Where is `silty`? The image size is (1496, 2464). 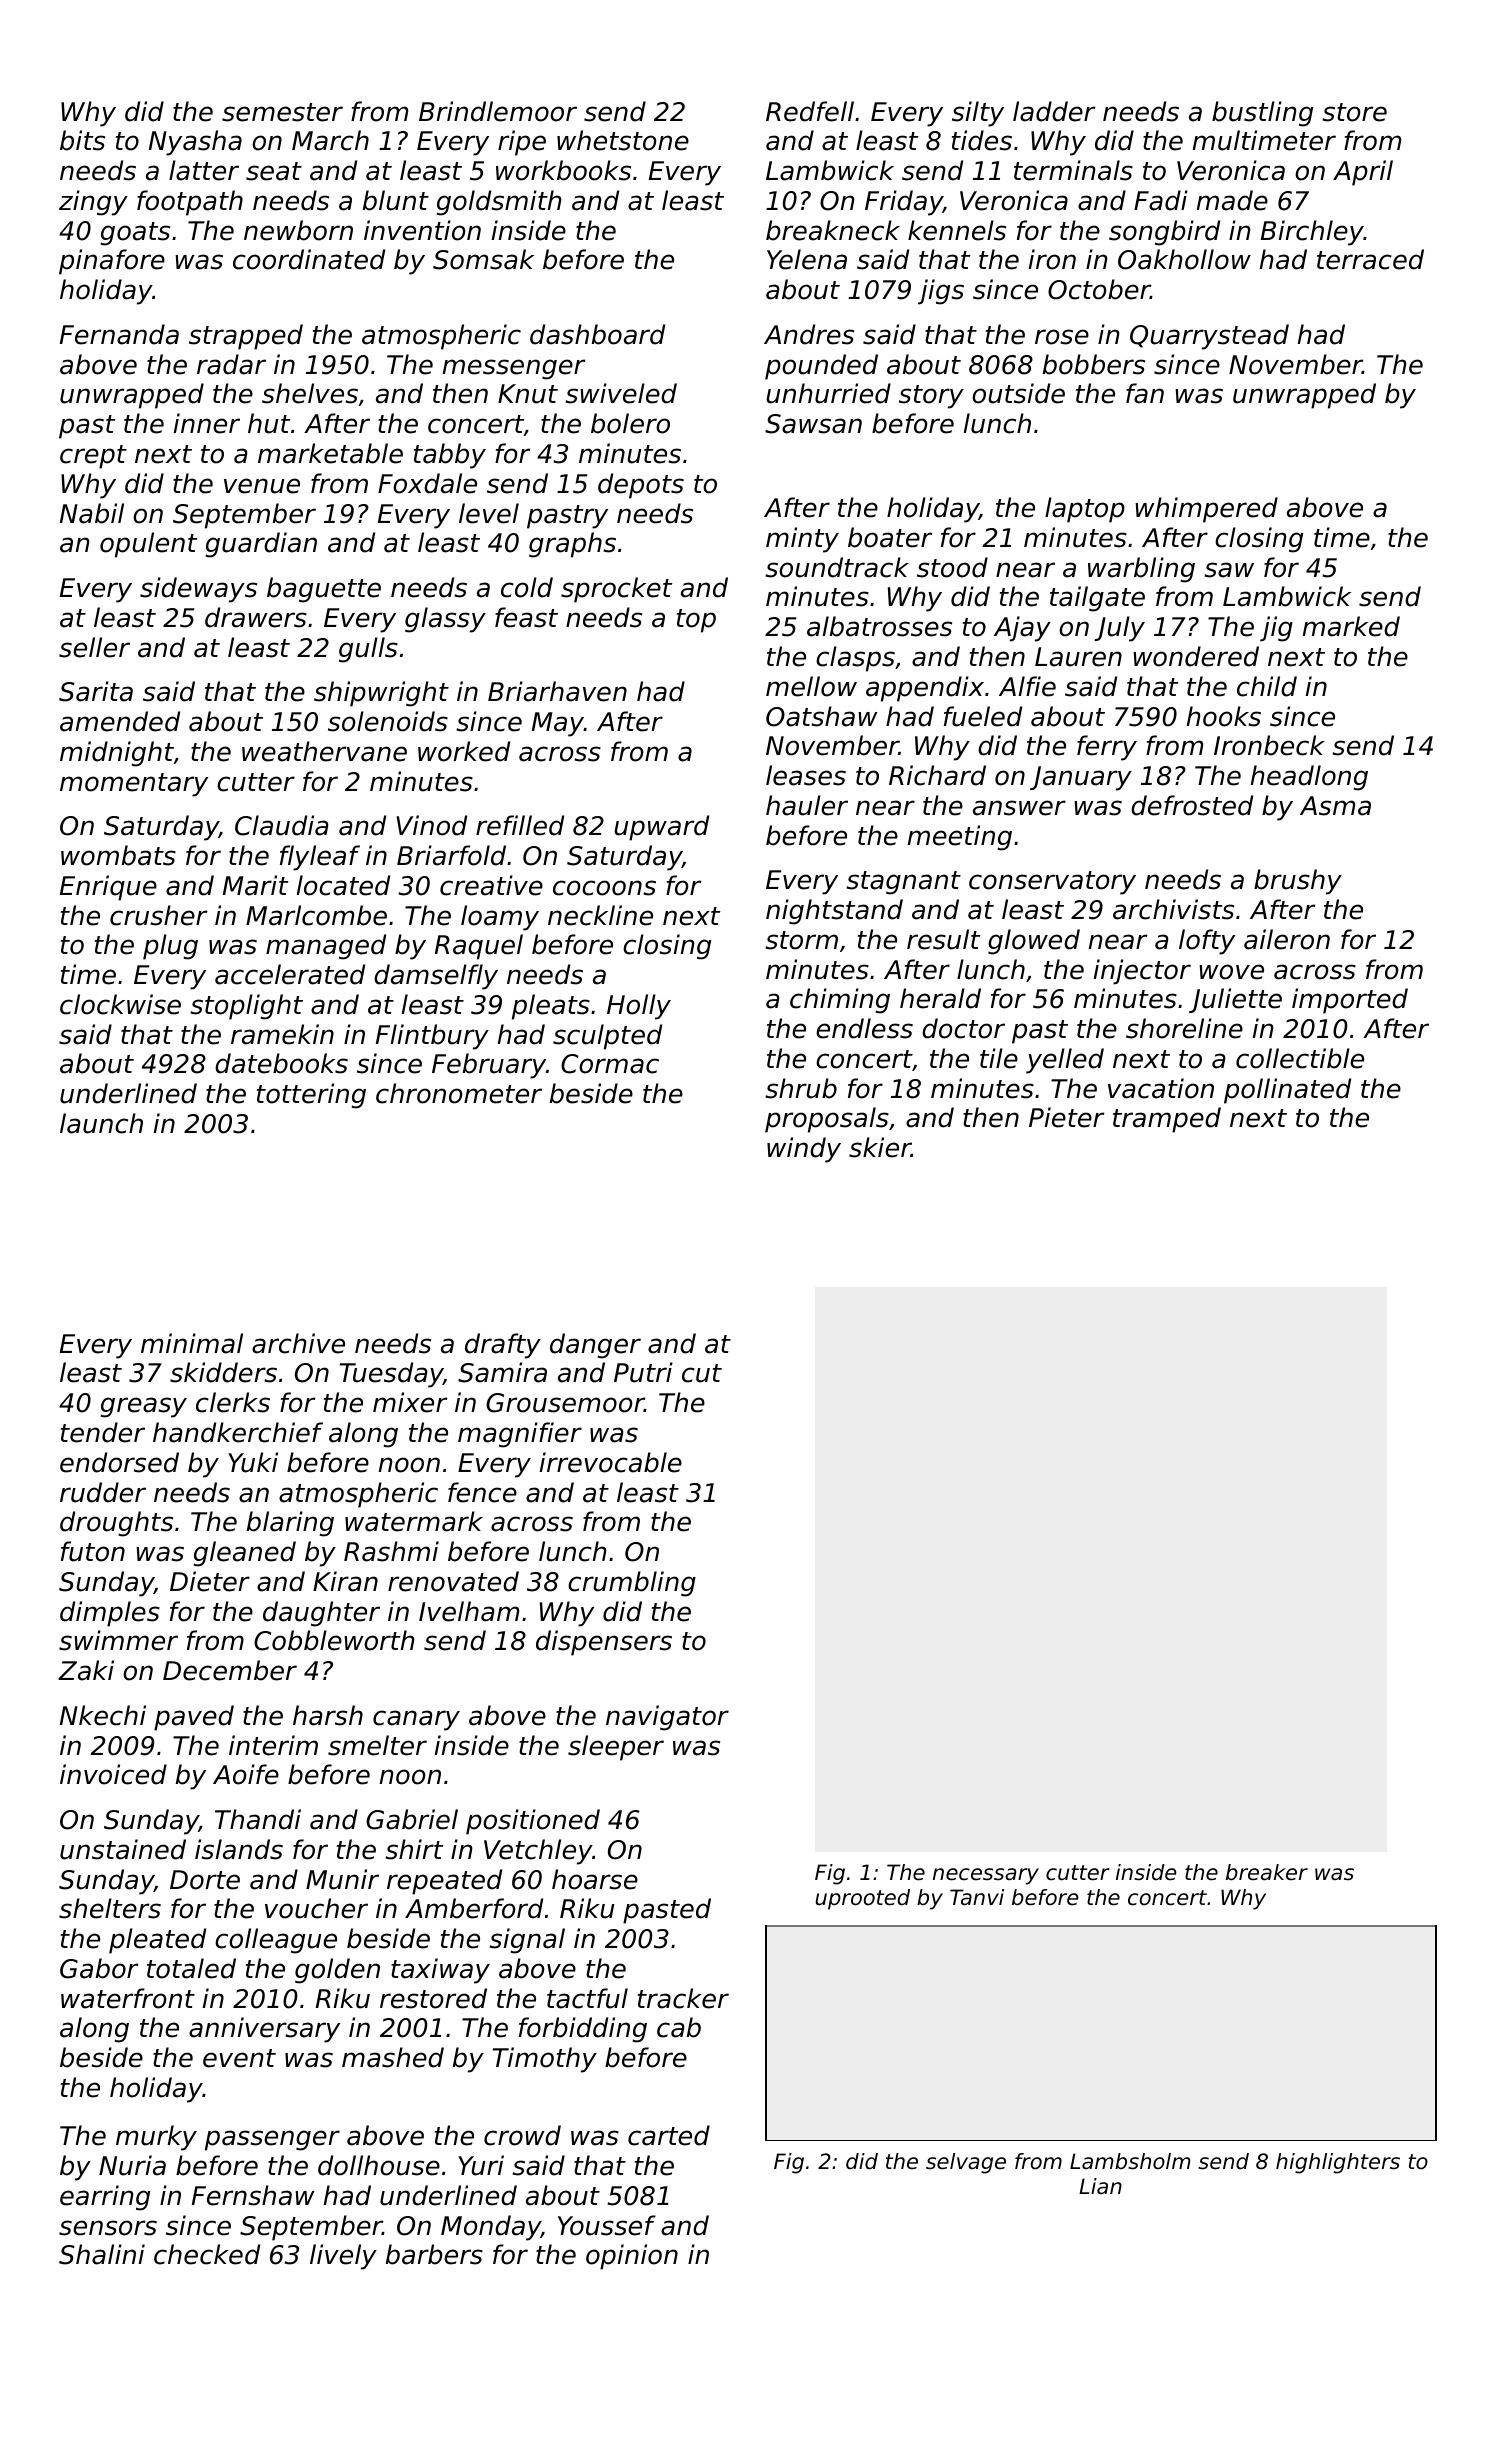
silty is located at coordinates (978, 114).
